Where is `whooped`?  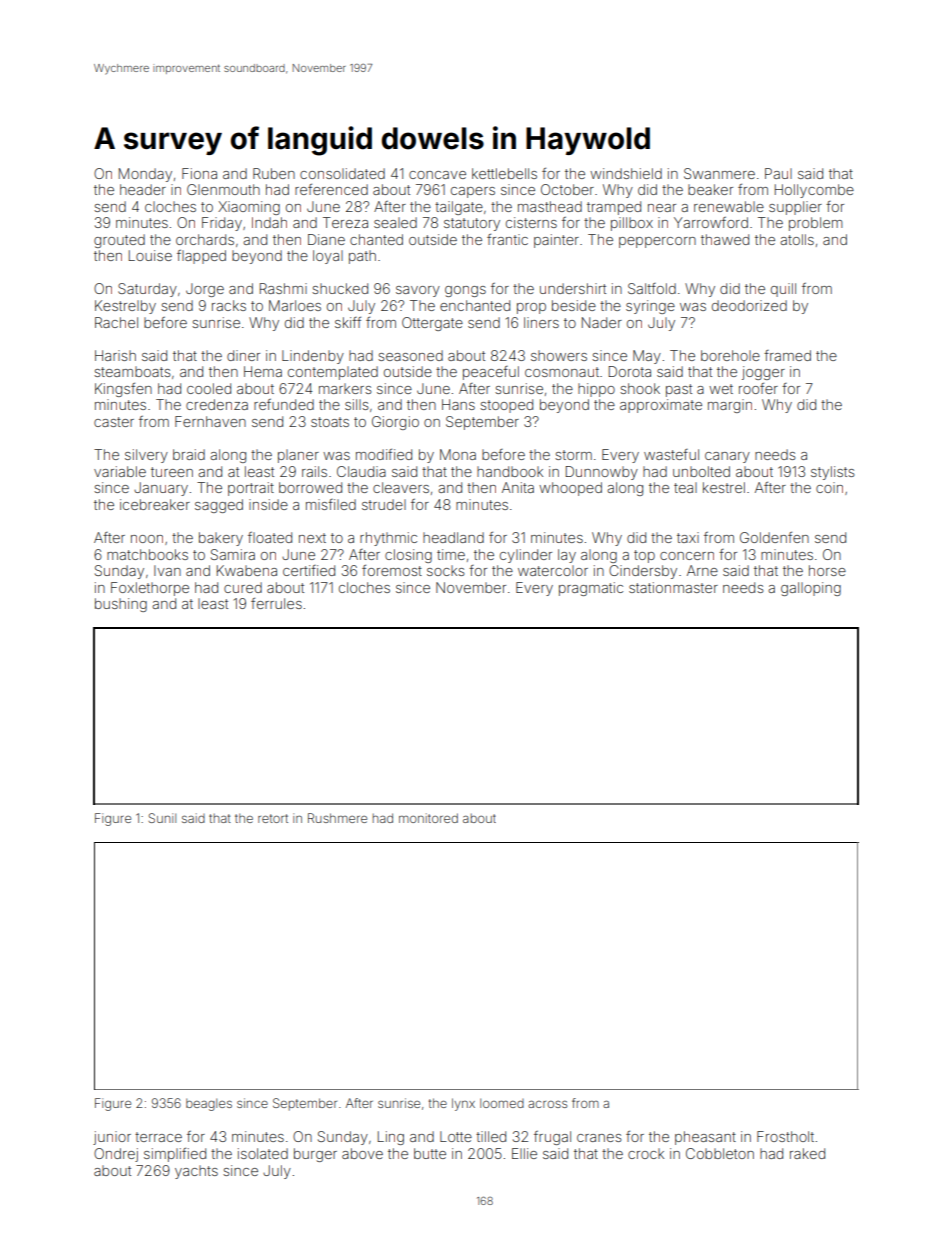 whooped is located at coordinates (570, 489).
